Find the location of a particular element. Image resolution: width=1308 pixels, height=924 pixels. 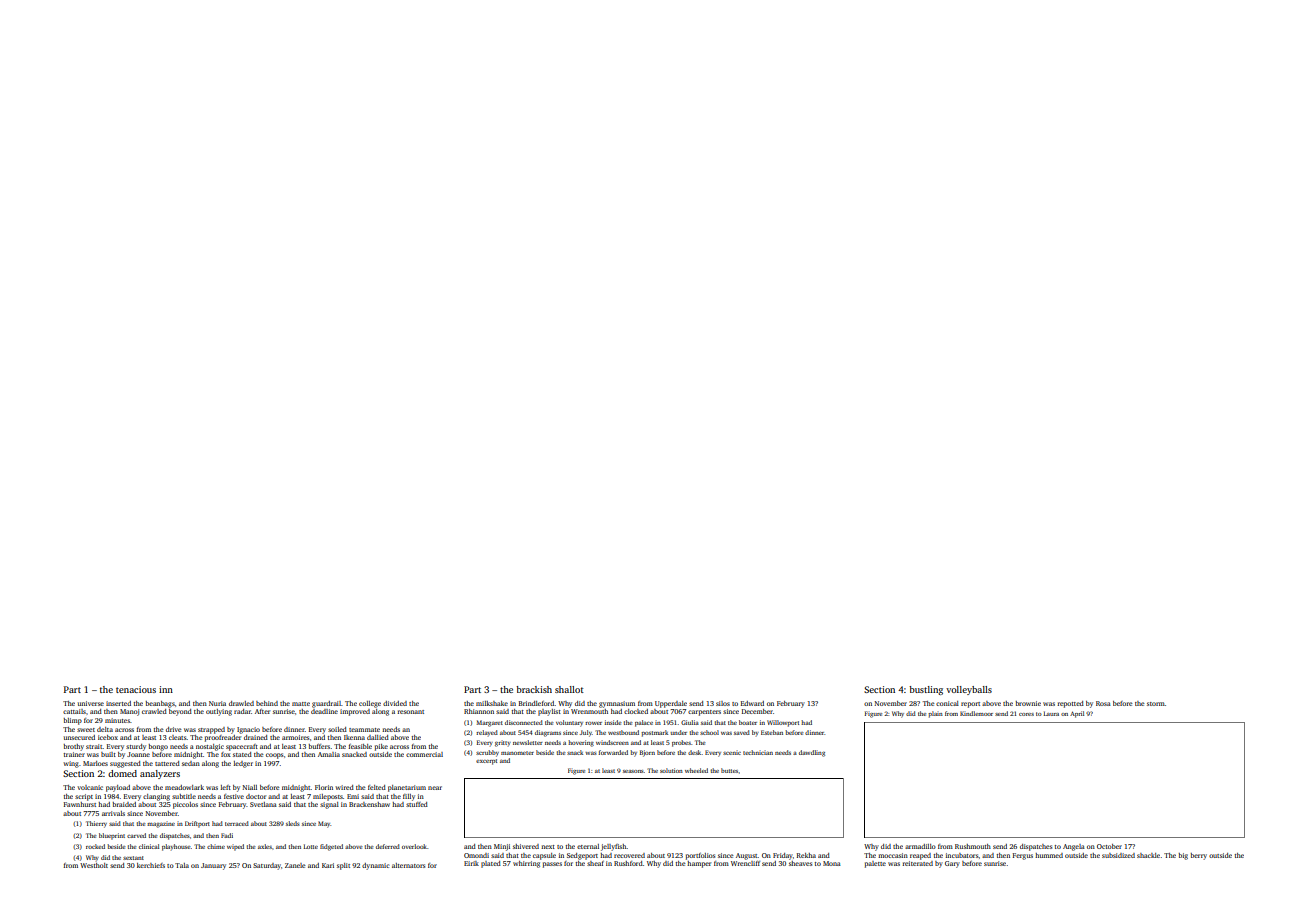

brackish is located at coordinates (534, 689).
